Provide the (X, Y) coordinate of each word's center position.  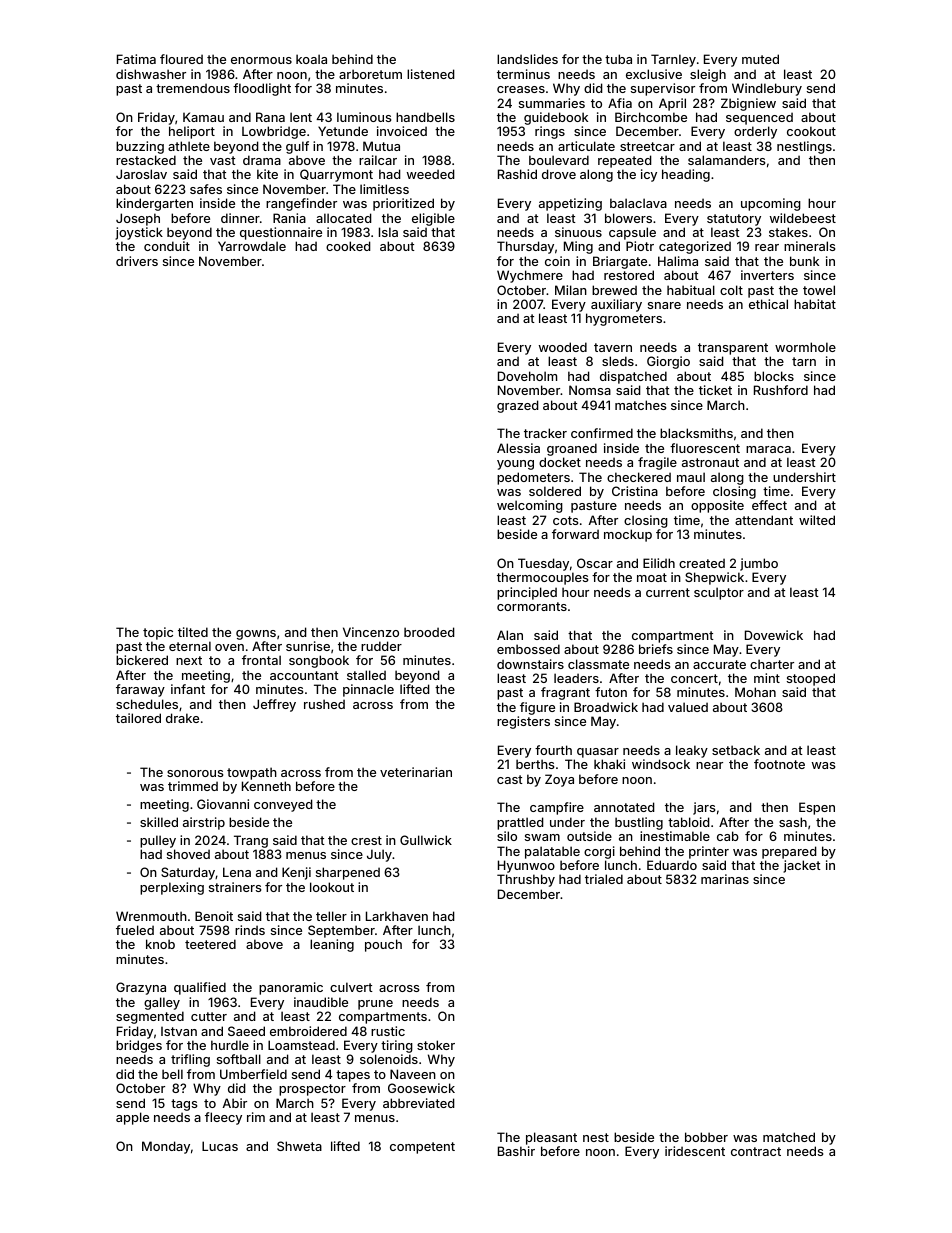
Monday (166, 1147)
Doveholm (527, 376)
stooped (811, 679)
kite (267, 174)
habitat (815, 304)
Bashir (516, 1151)
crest (366, 840)
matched (789, 1137)
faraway (140, 690)
